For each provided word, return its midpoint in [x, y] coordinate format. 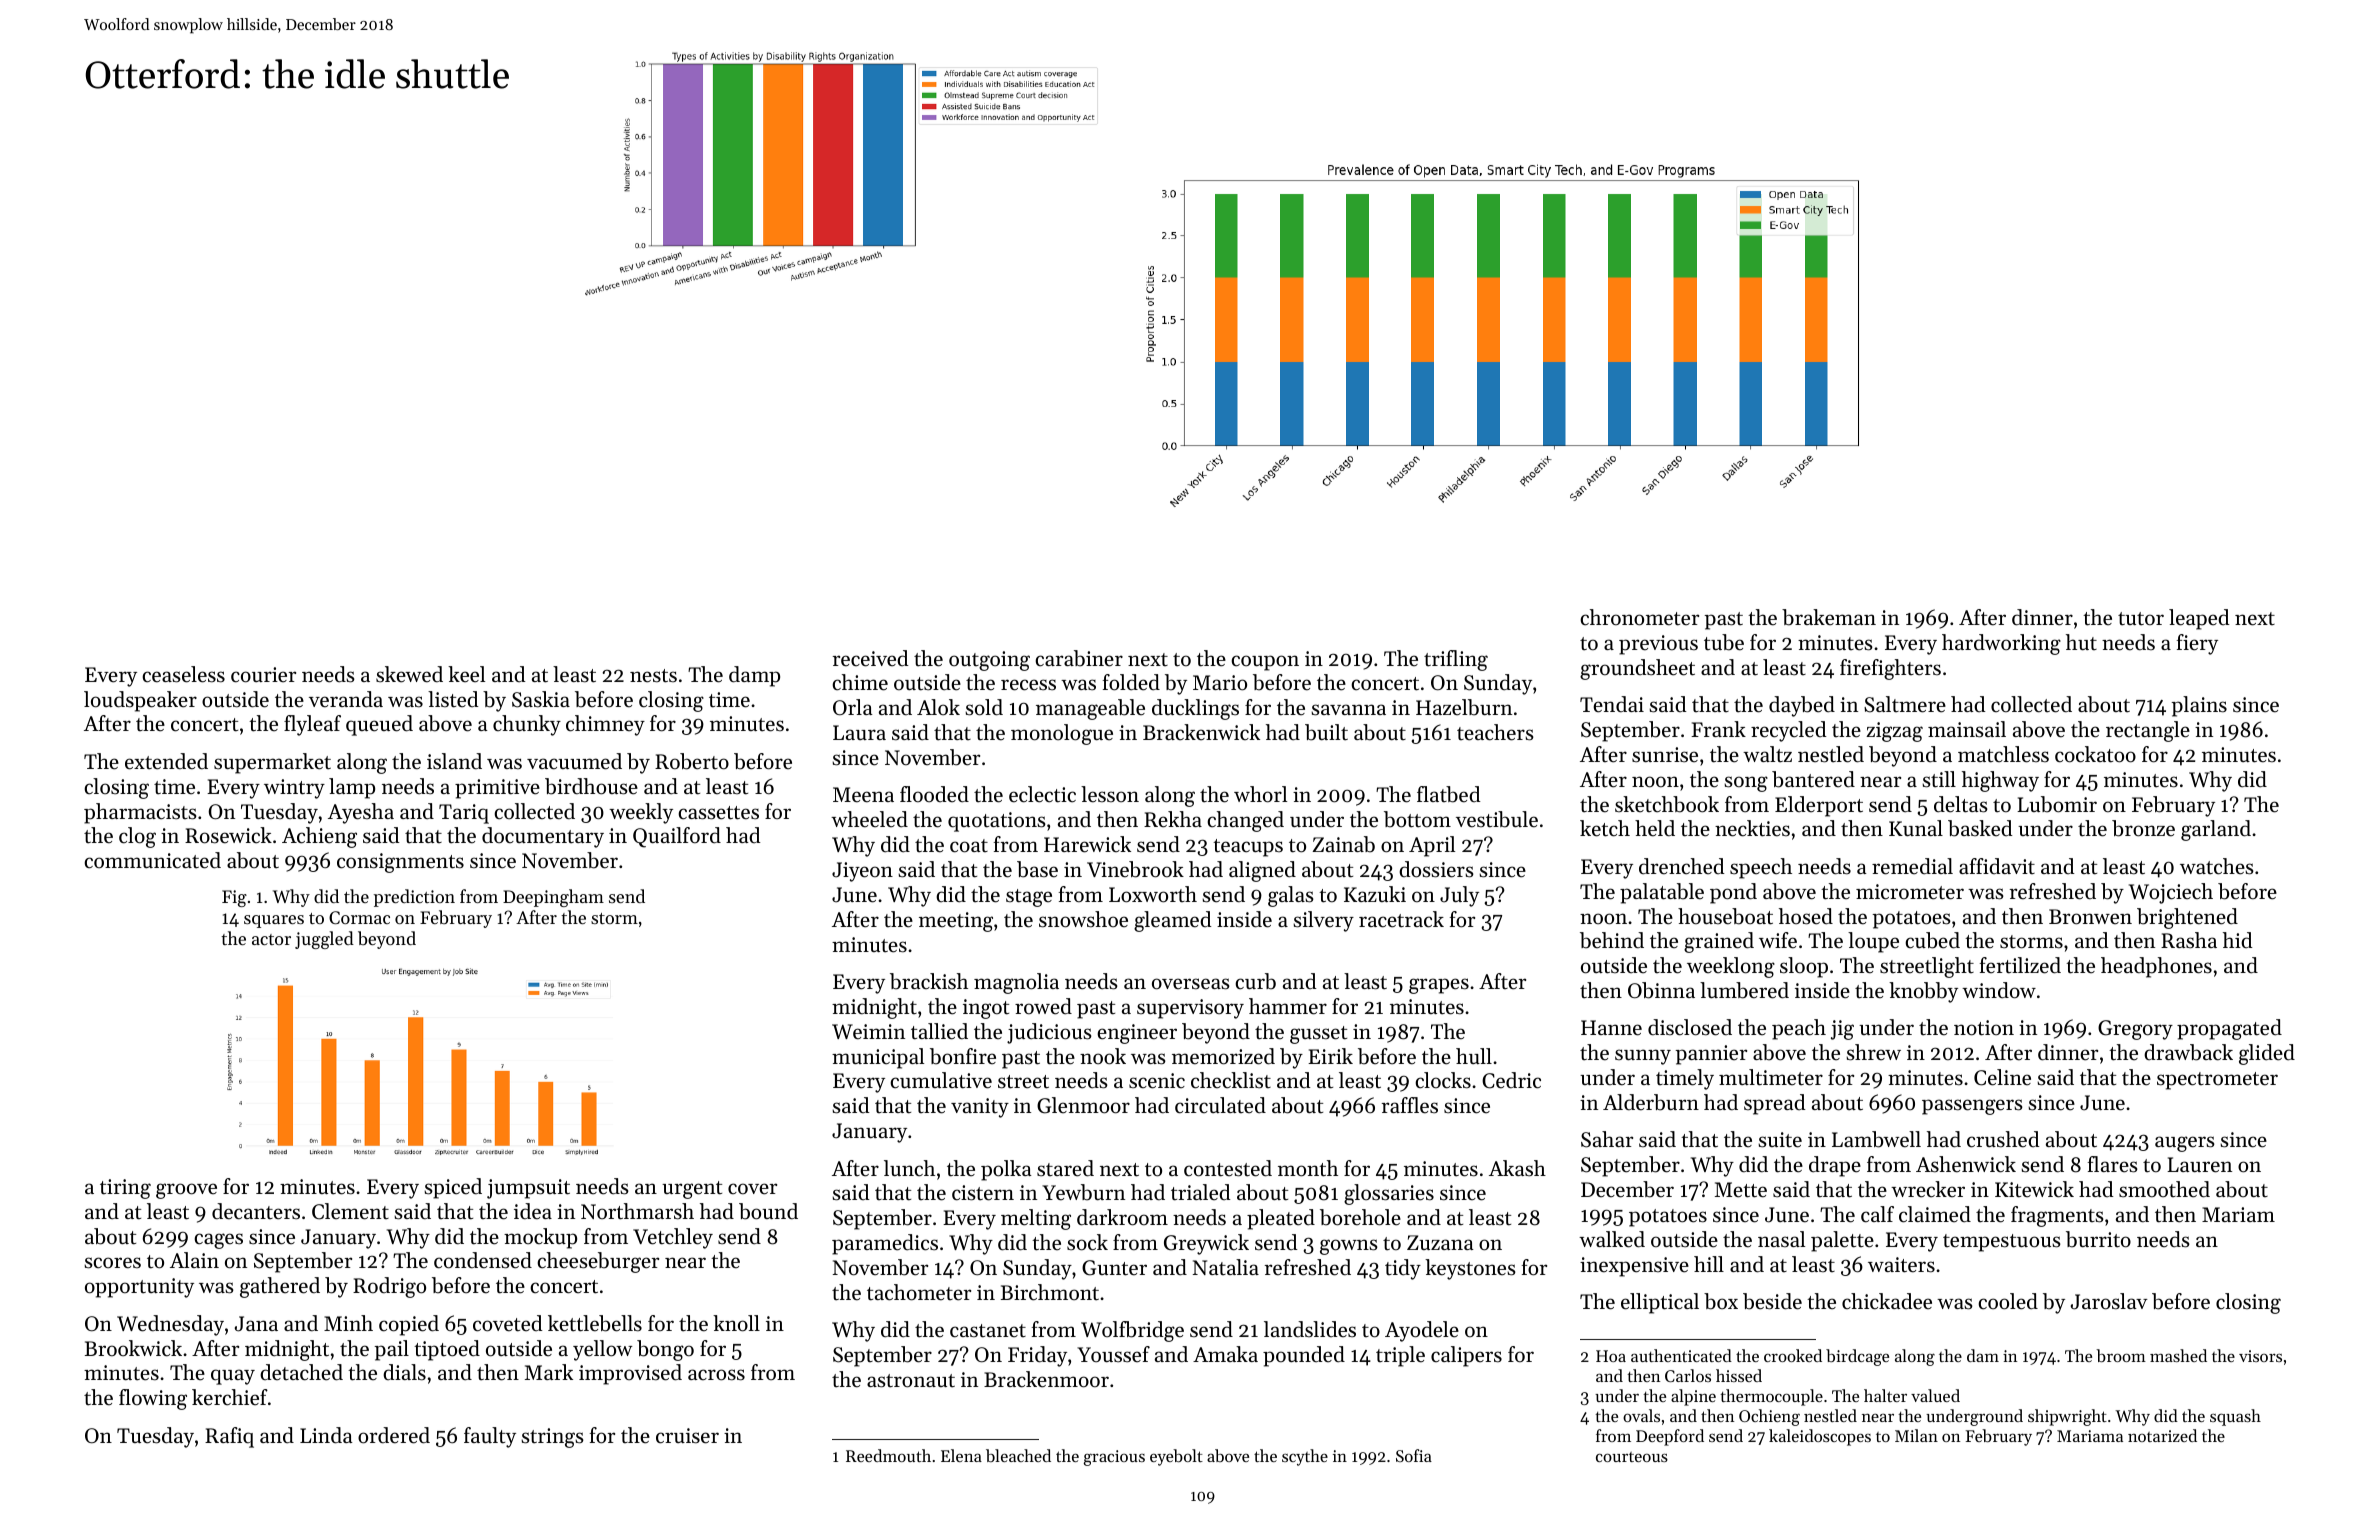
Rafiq [229, 1437]
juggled [324, 940]
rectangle [2148, 731]
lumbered [1744, 990]
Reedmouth [888, 1455]
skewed [409, 674]
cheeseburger [598, 1262]
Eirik [1330, 1056]
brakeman [1829, 617]
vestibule [1497, 819]
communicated [152, 860]
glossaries [1389, 1194]
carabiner [1079, 658]
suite [1780, 1140]
